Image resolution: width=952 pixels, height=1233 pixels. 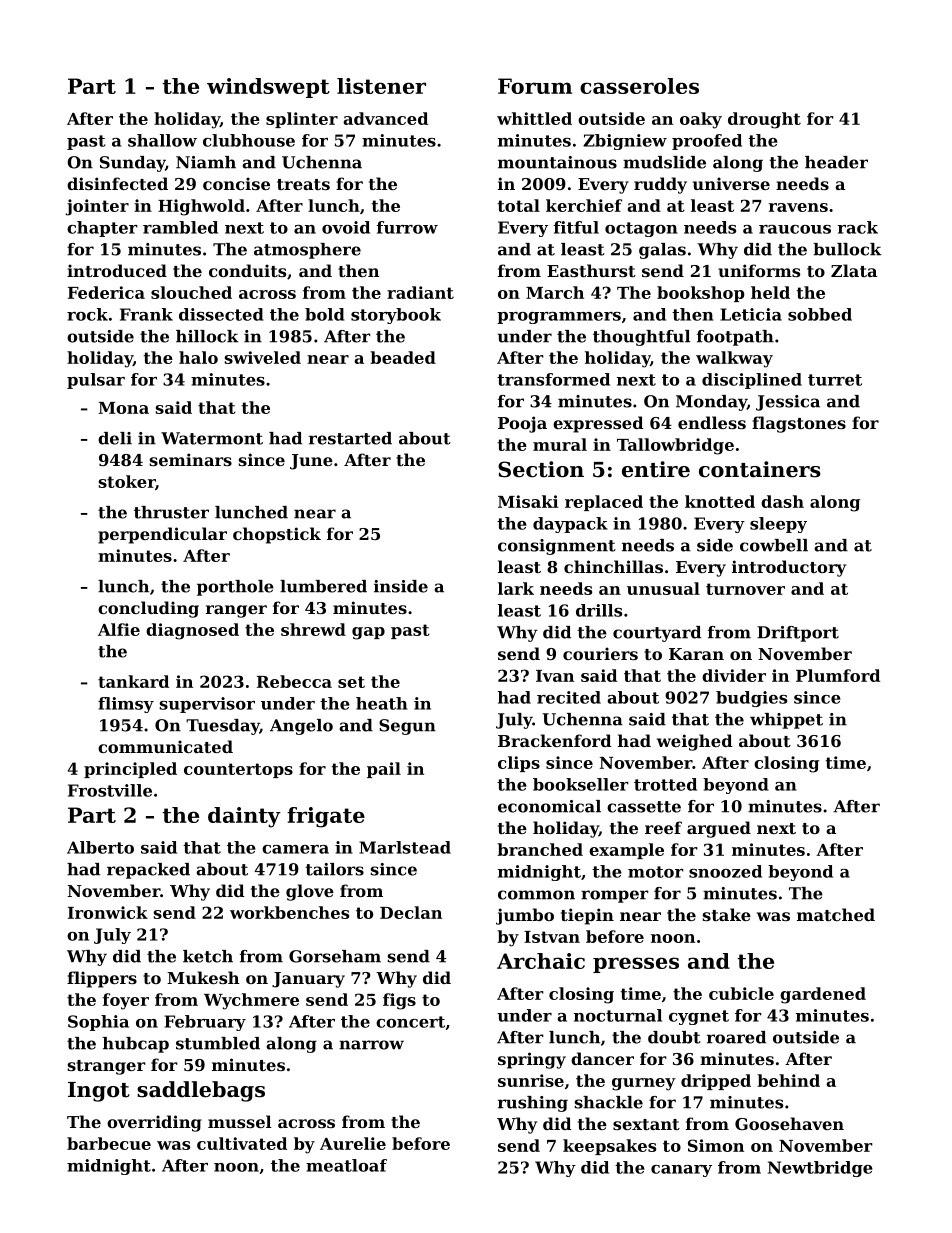 I want to click on diagnosed, so click(x=192, y=631).
